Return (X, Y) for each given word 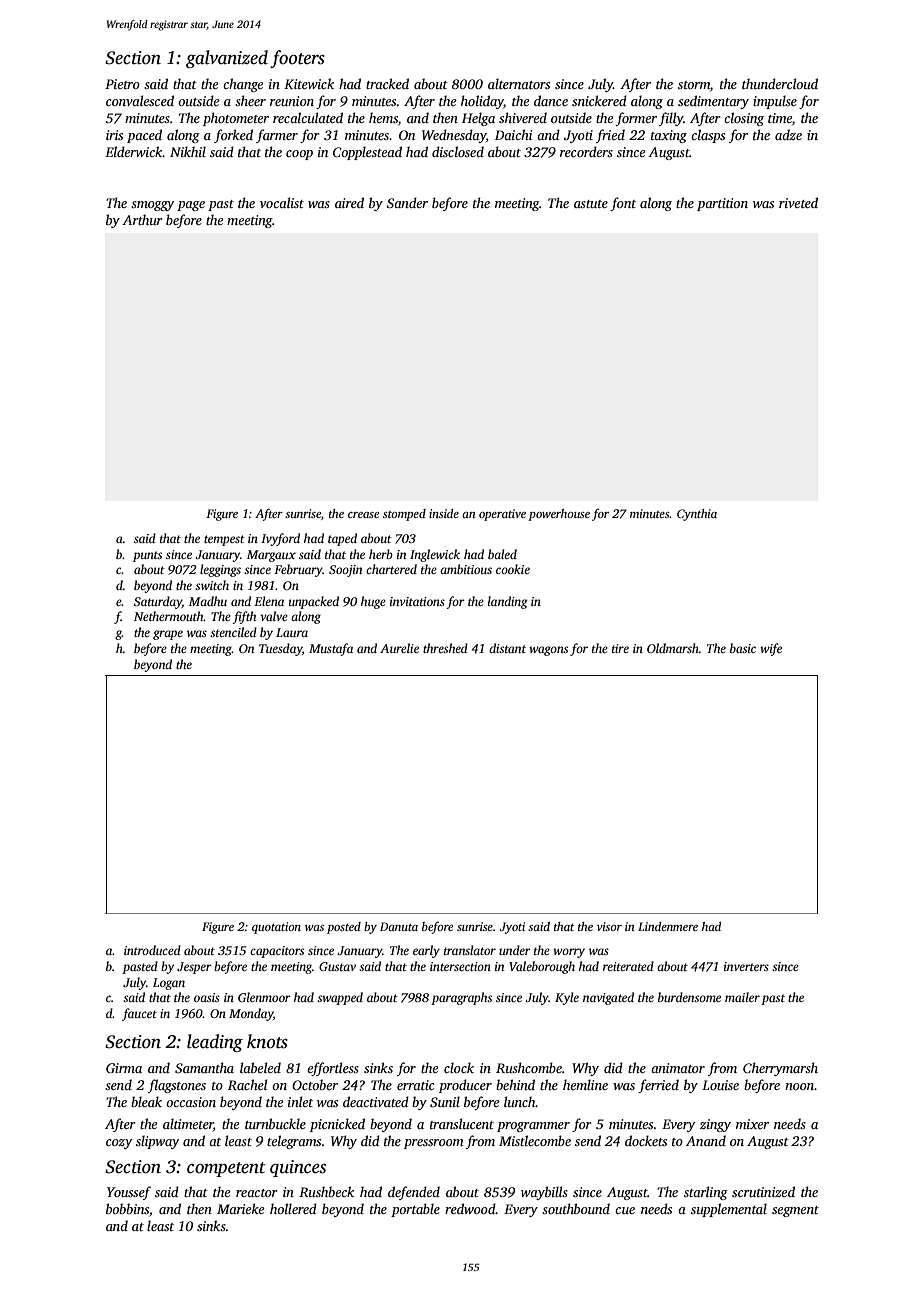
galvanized (227, 59)
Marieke (240, 1208)
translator (470, 950)
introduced (152, 950)
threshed (445, 648)
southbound (576, 1208)
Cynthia (697, 515)
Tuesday (280, 649)
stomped (404, 515)
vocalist (282, 202)
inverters (746, 966)
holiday (482, 102)
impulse (775, 102)
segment (795, 1211)
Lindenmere (668, 926)
